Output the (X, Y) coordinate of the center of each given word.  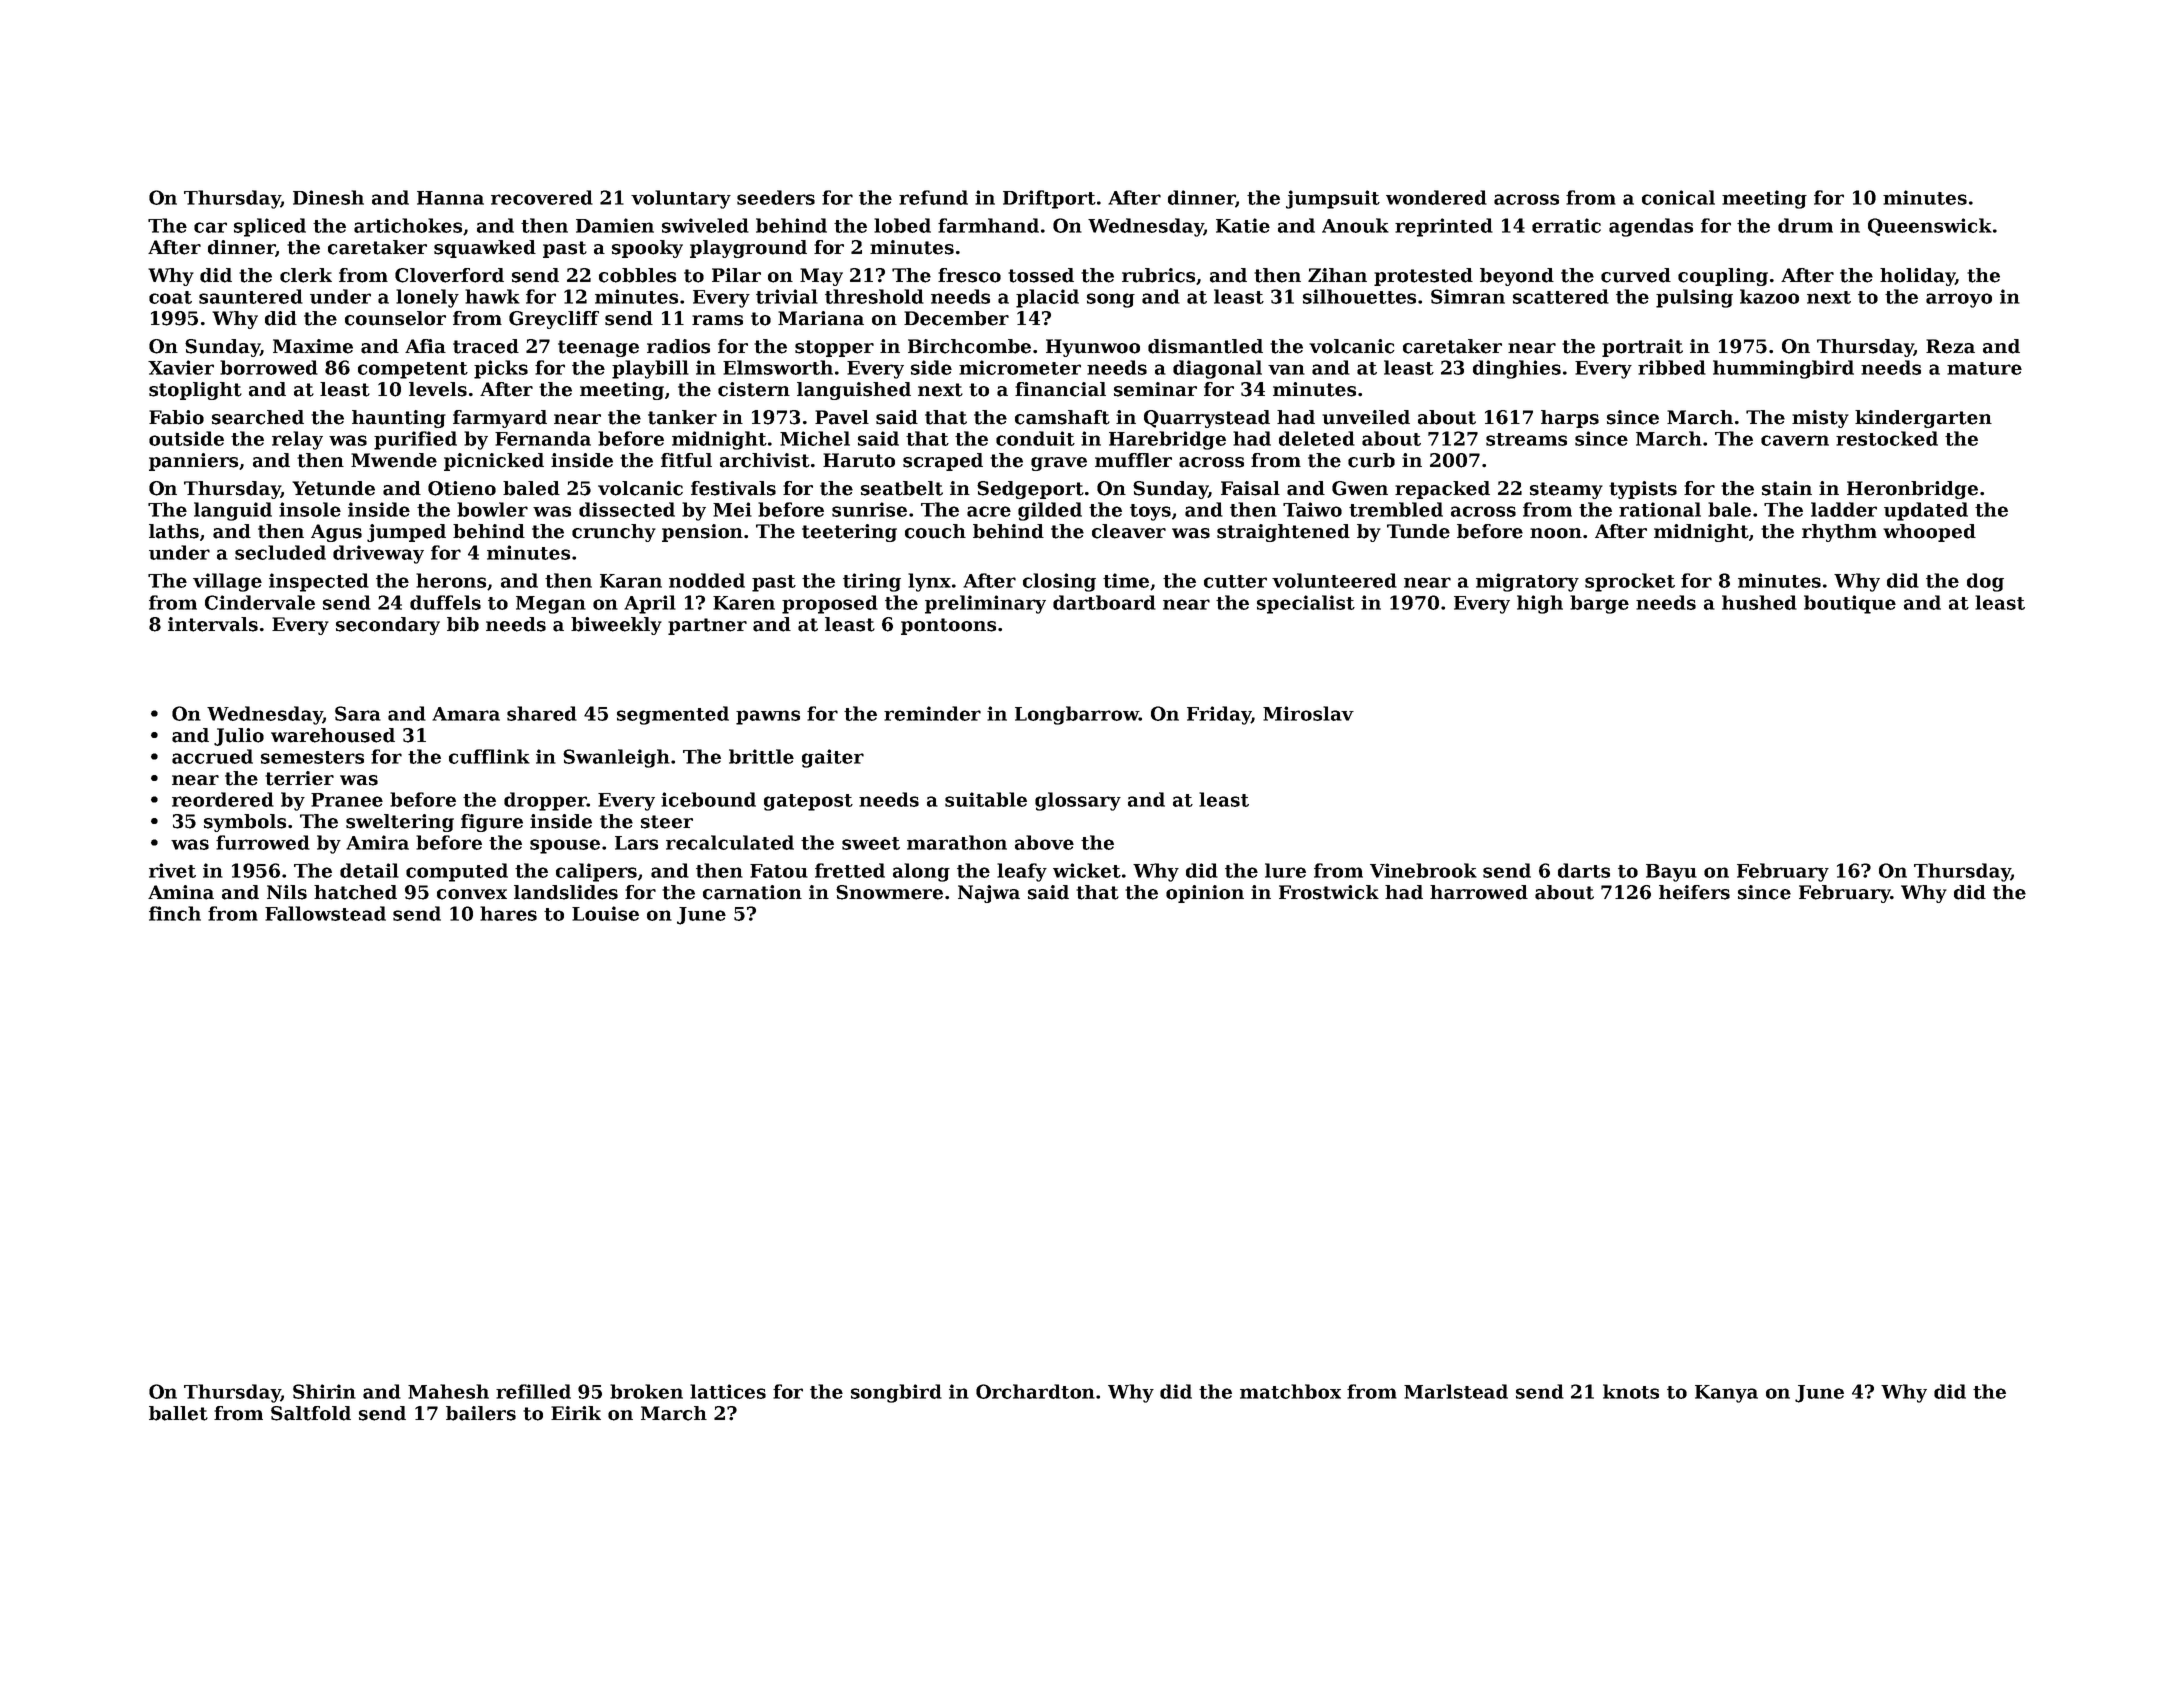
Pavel (842, 417)
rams (717, 320)
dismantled (1205, 346)
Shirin (324, 1391)
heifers (1694, 892)
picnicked (494, 462)
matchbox (1290, 1391)
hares (508, 913)
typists (1643, 490)
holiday (1917, 277)
